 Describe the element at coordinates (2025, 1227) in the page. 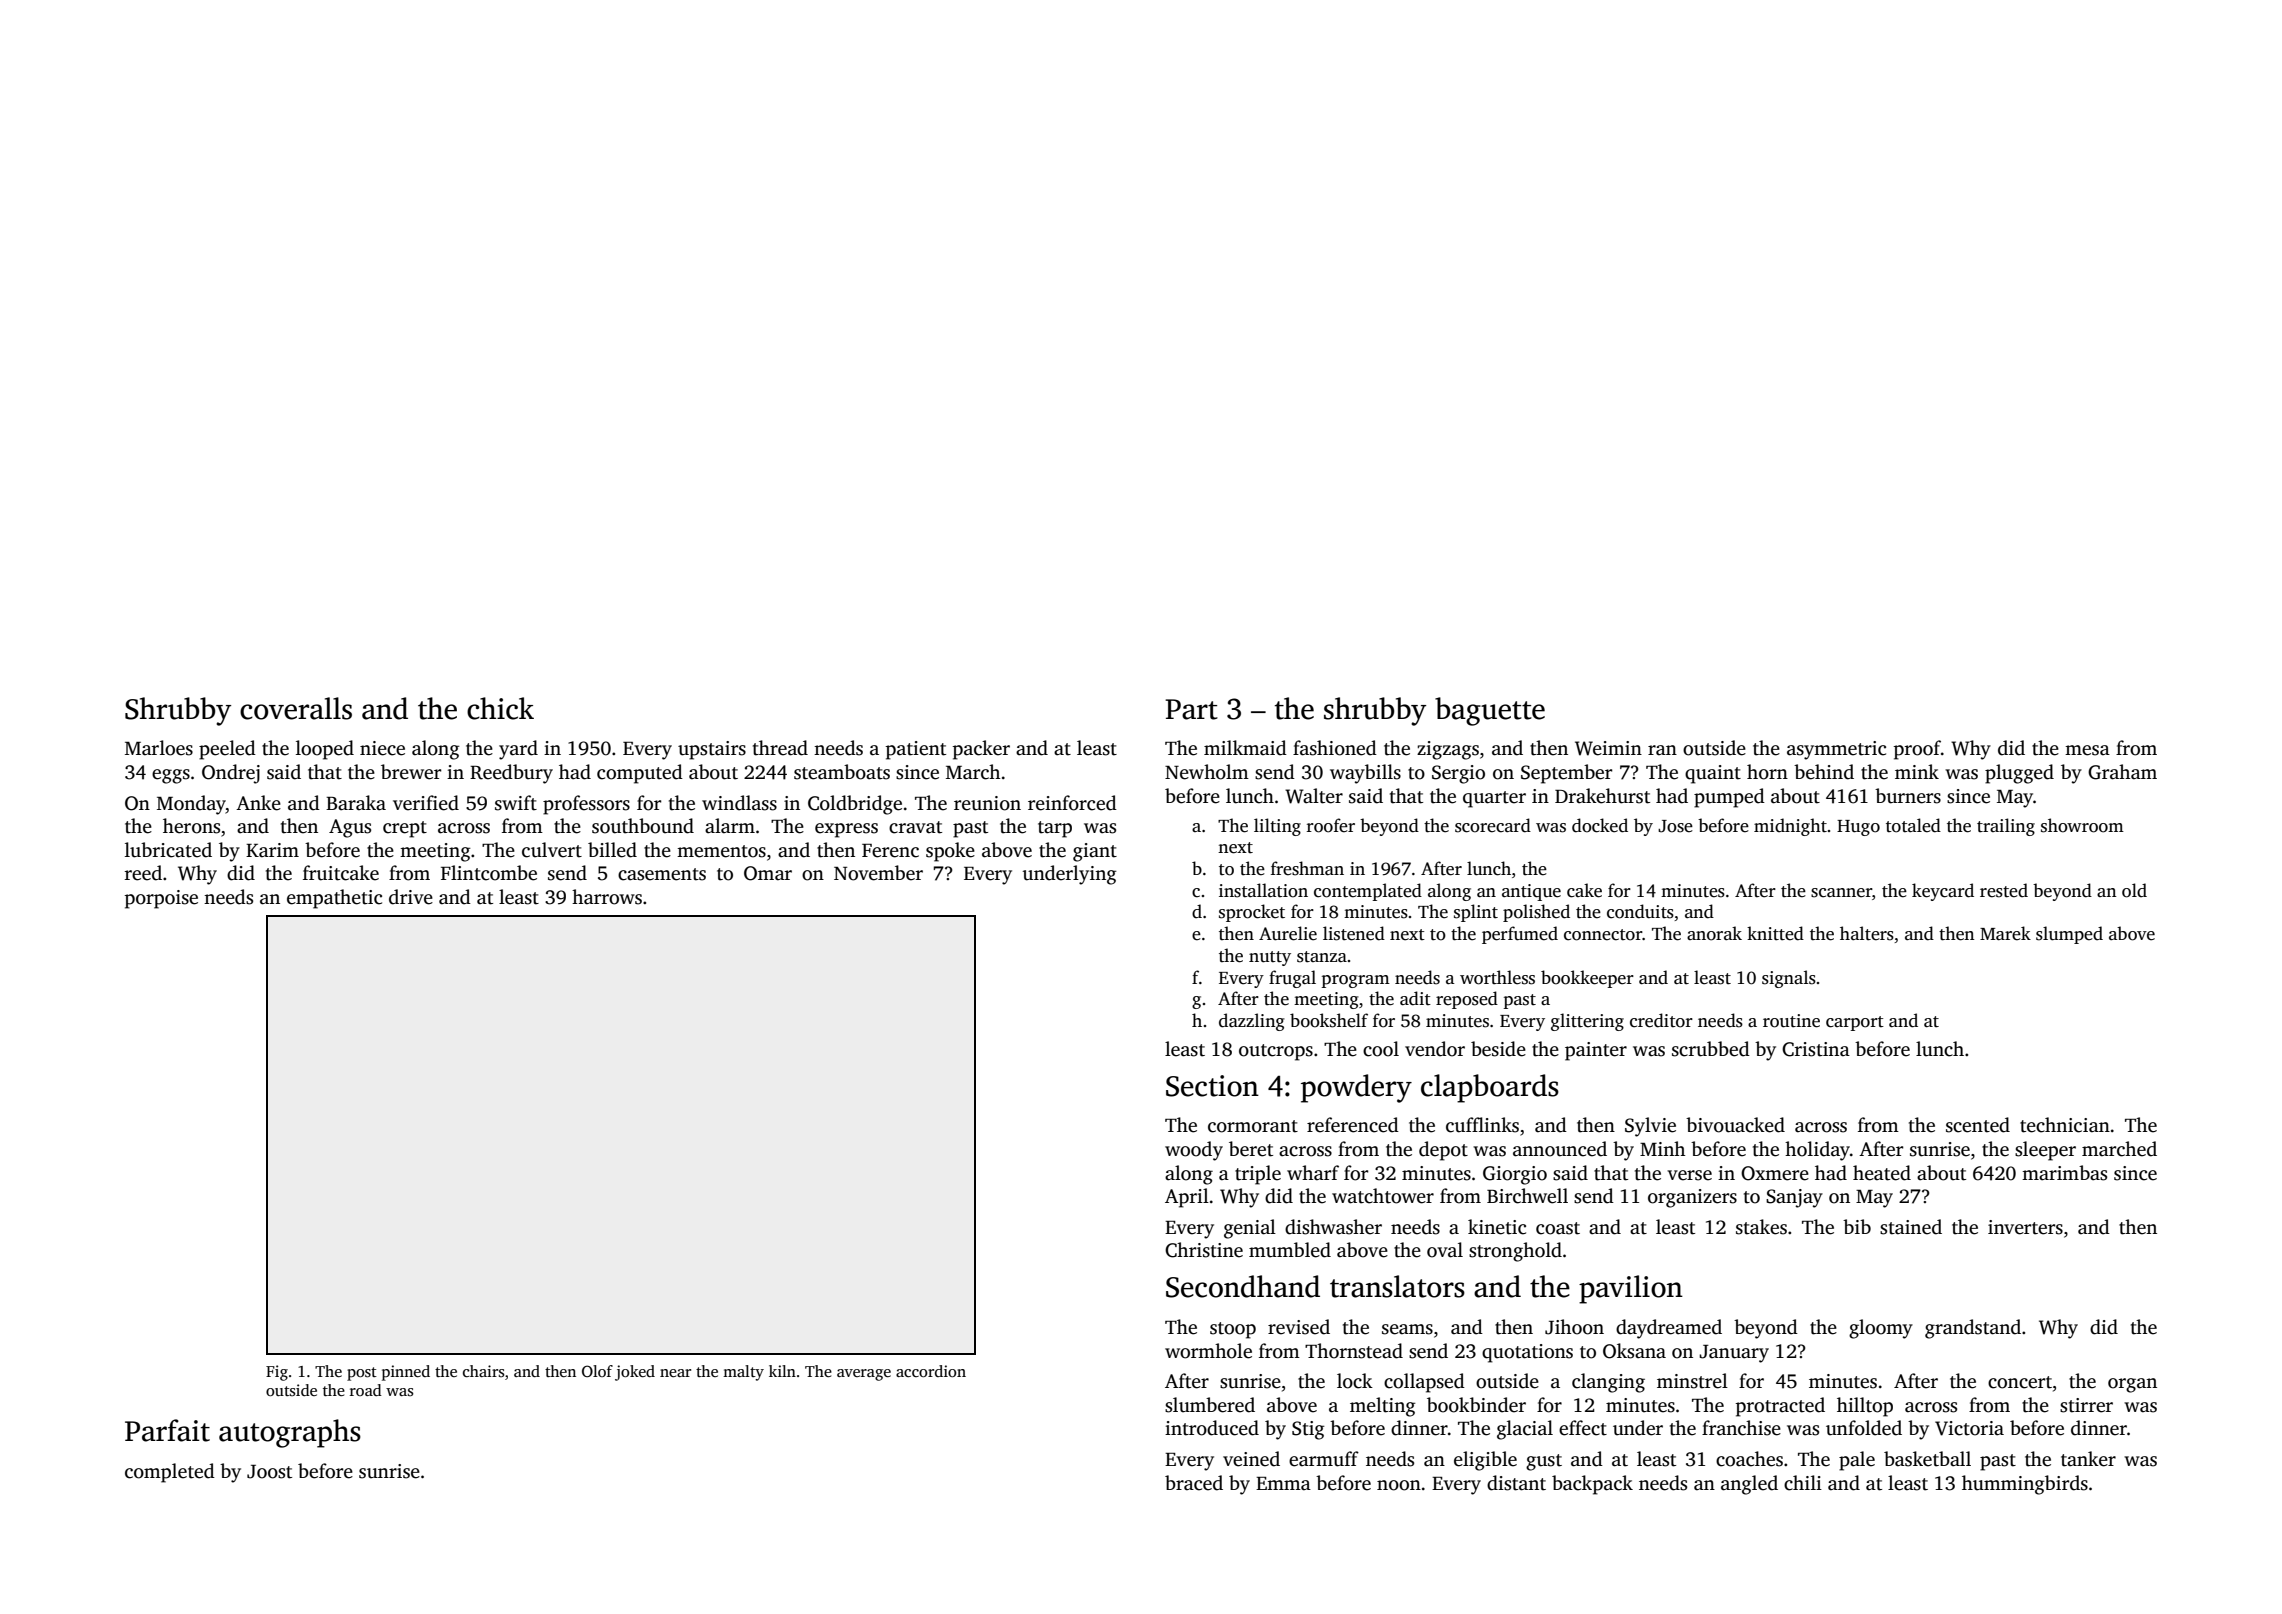

I see `inverters` at that location.
